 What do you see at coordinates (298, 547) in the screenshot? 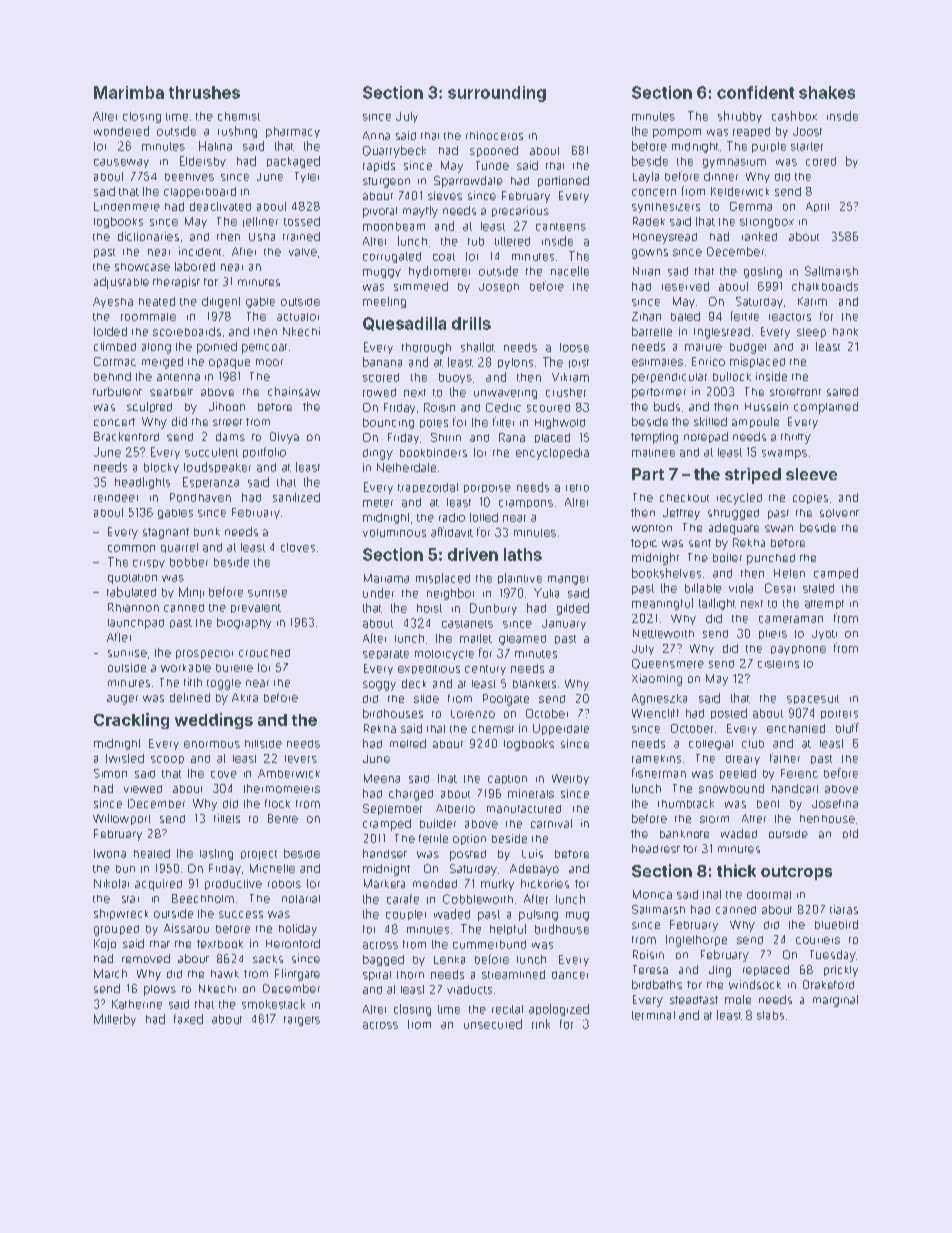
I see `cloves` at bounding box center [298, 547].
